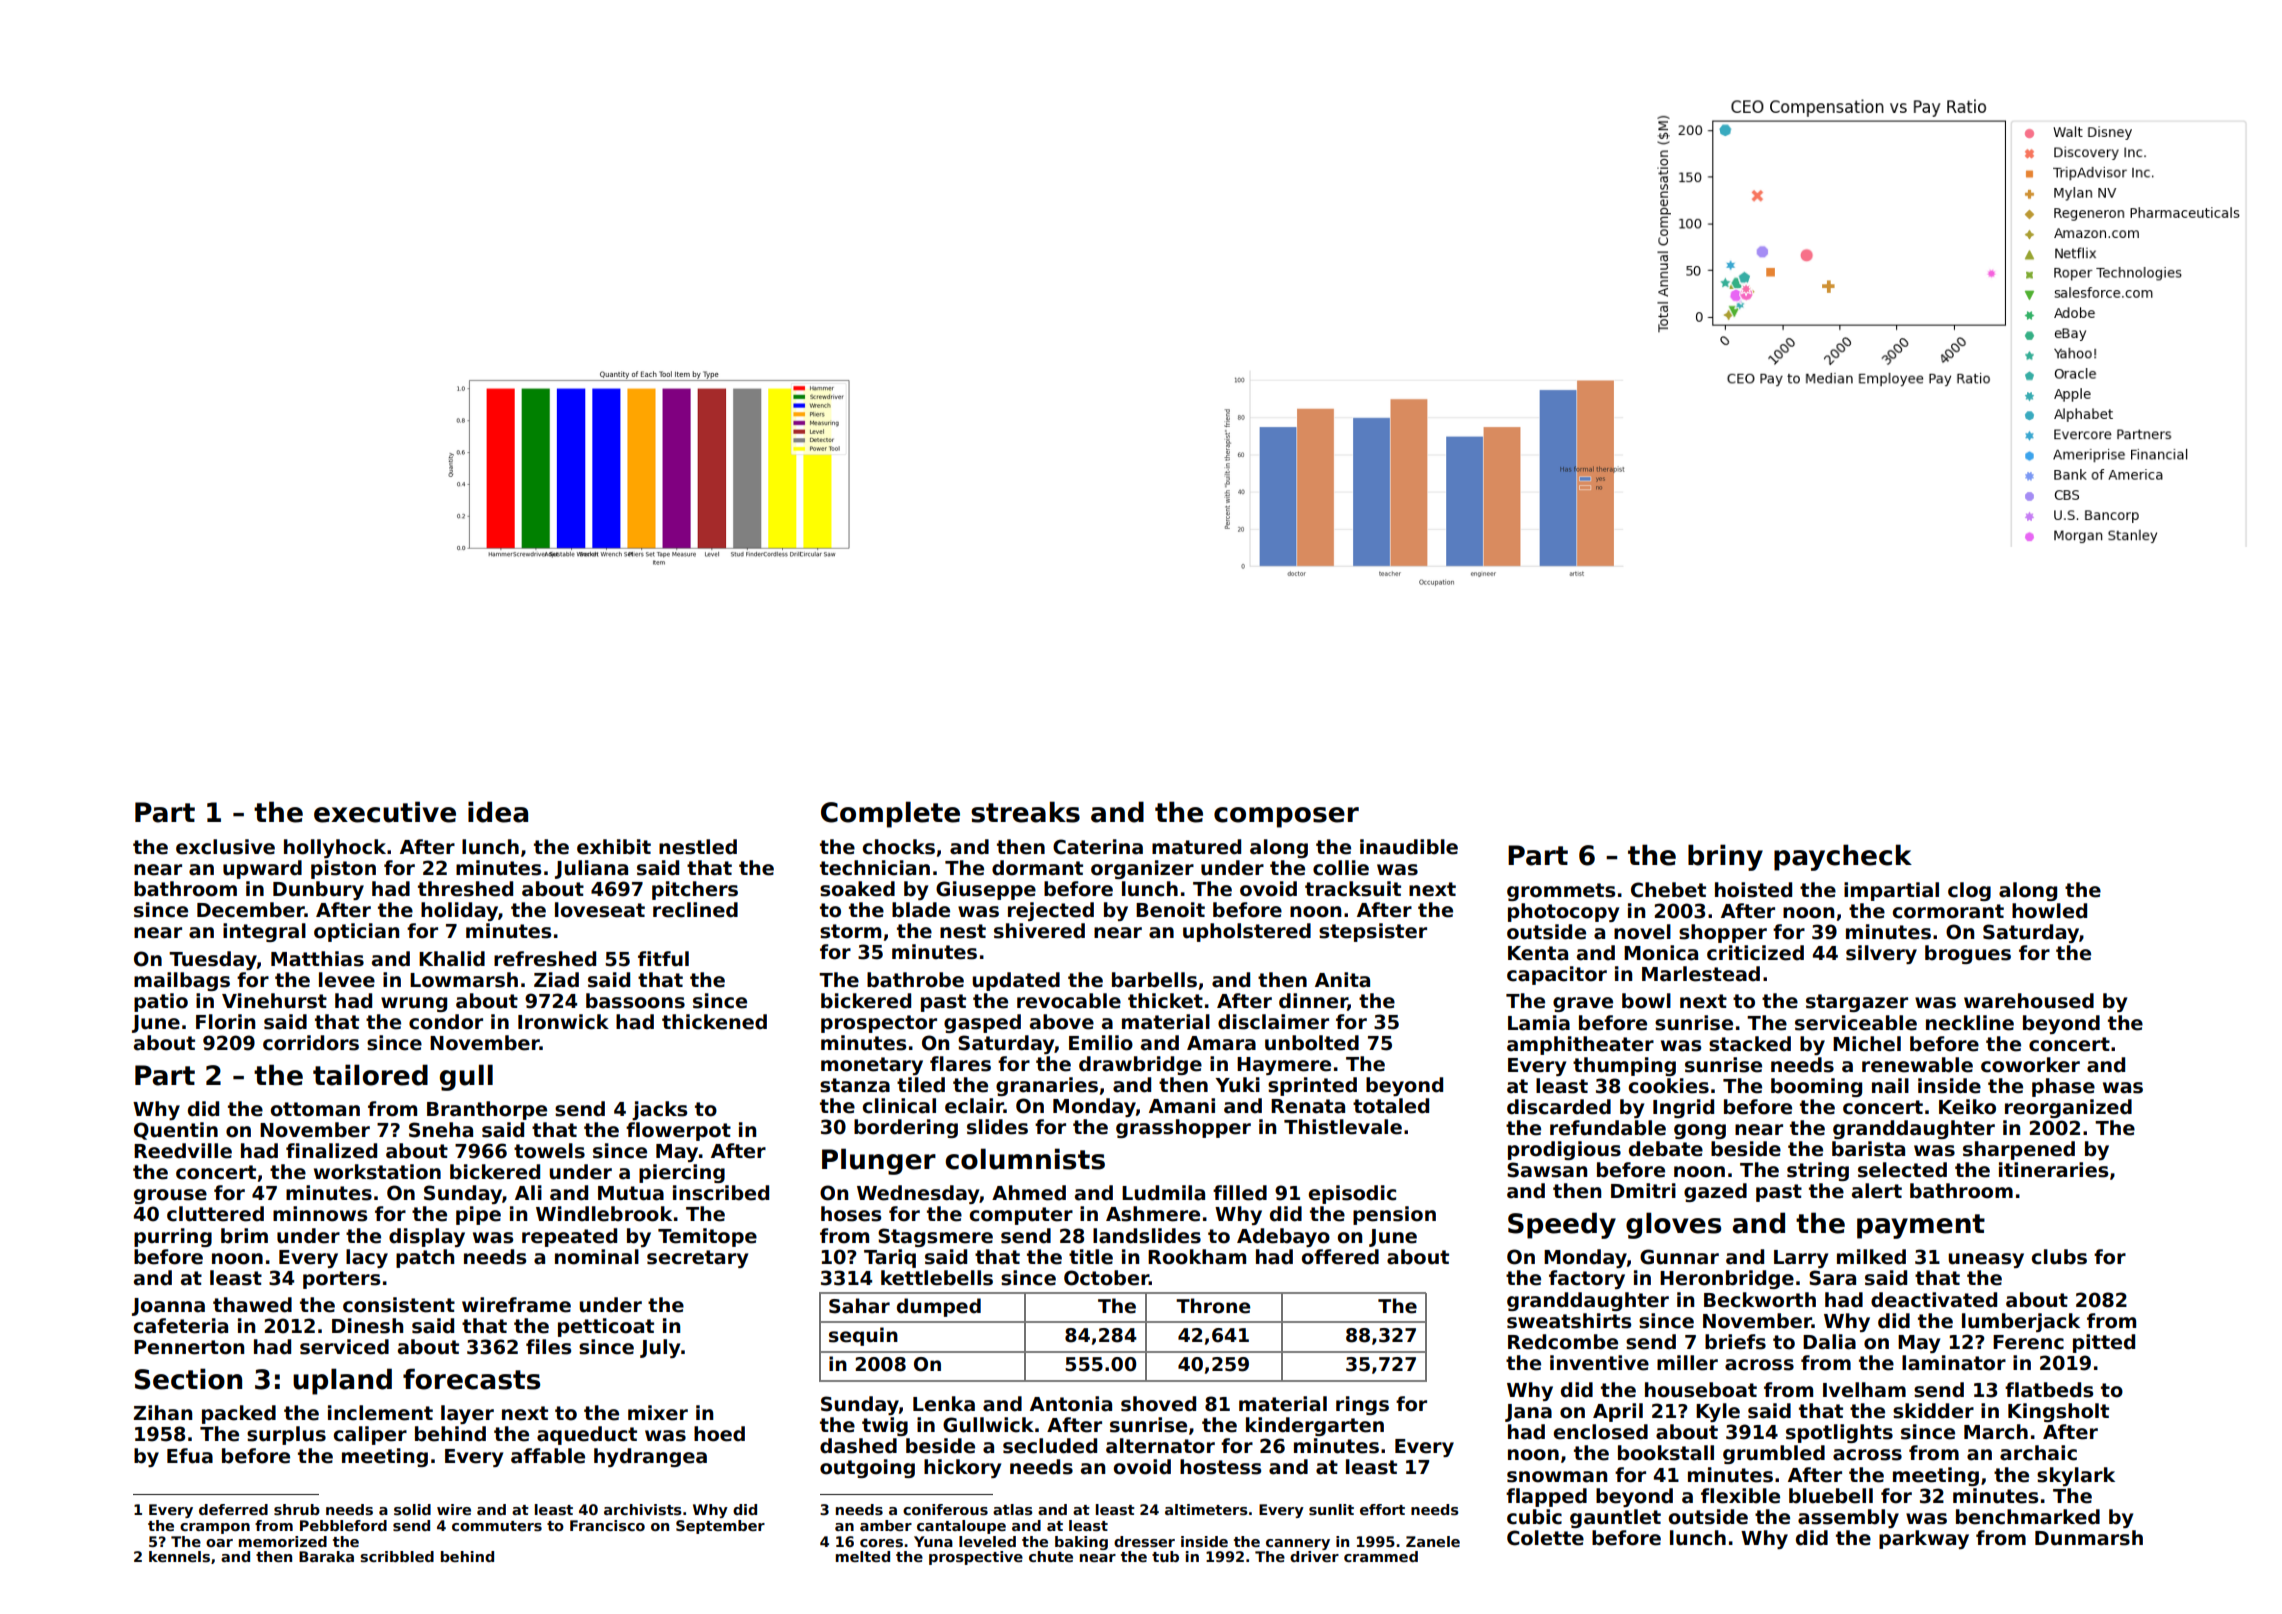 This document has height=1614, width=2282. Describe the element at coordinates (498, 812) in the document. I see `idea` at that location.
